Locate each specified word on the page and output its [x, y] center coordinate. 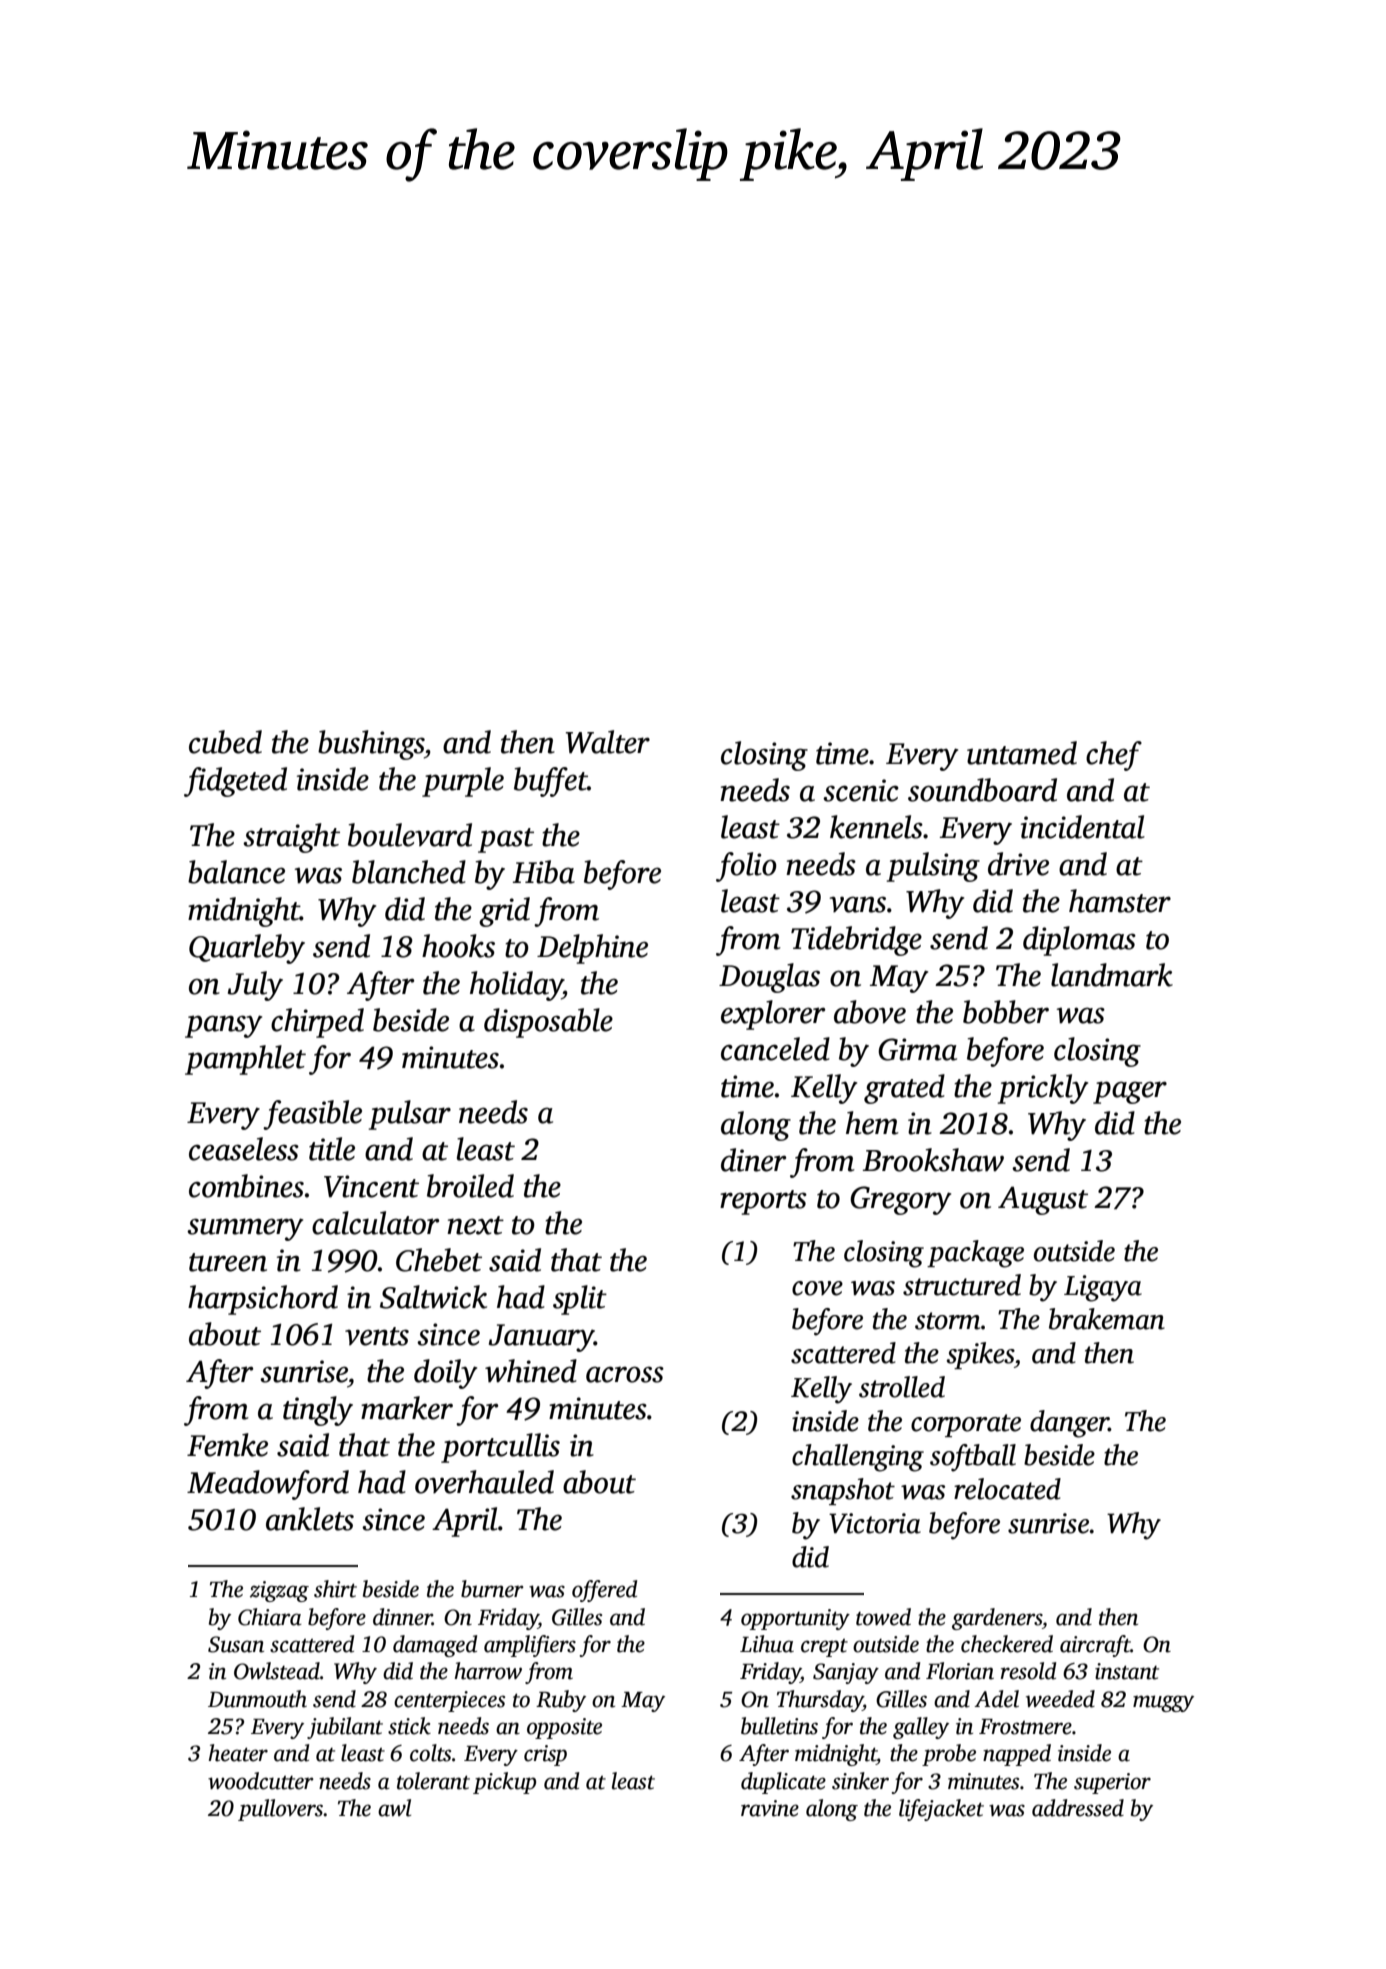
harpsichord [263, 1300]
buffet [551, 782]
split [580, 1300]
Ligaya [1103, 1288]
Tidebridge [856, 941]
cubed [225, 742]
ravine [770, 1808]
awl [394, 1808]
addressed [1078, 1808]
